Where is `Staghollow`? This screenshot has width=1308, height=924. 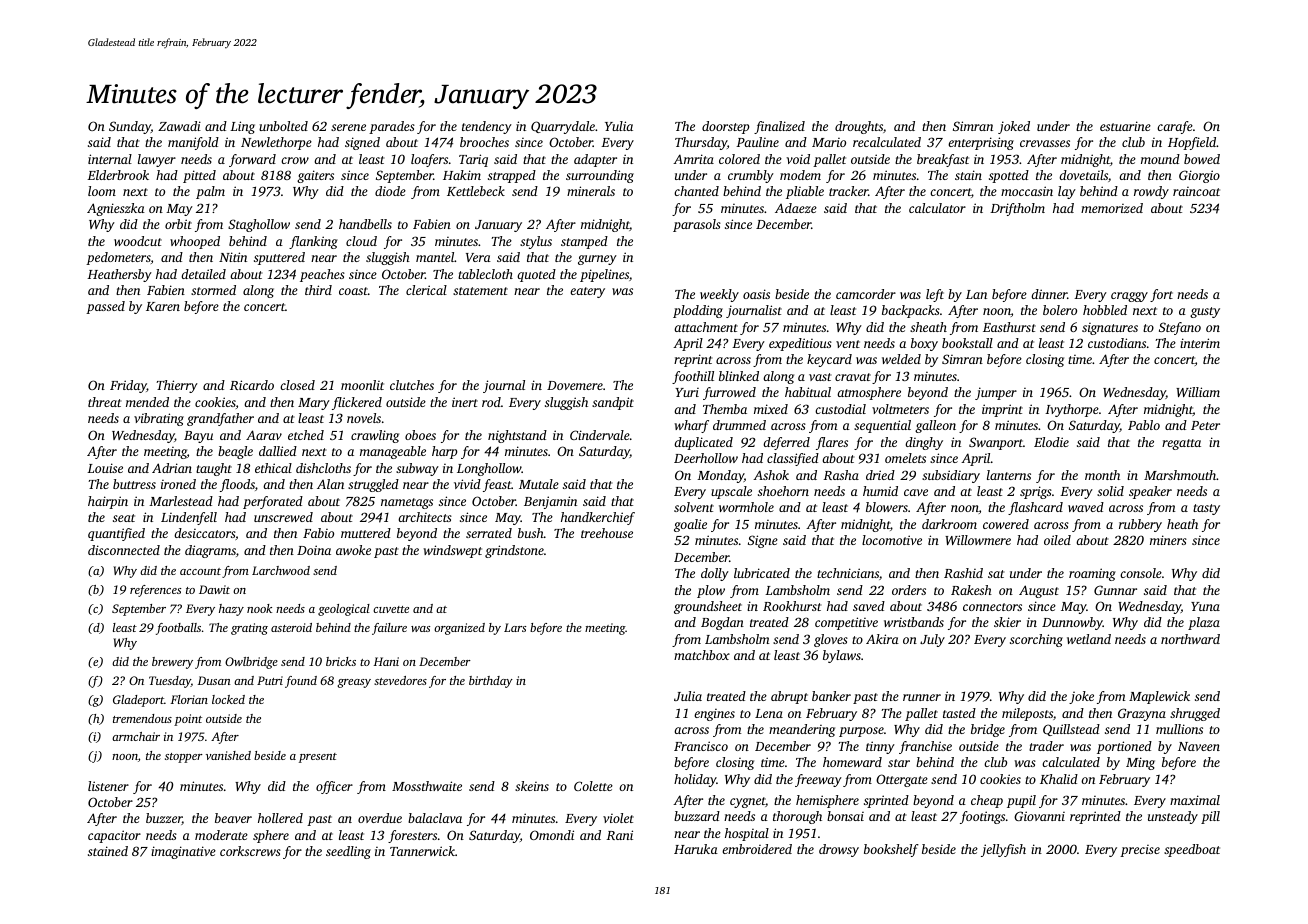
Staghollow is located at coordinates (259, 225).
